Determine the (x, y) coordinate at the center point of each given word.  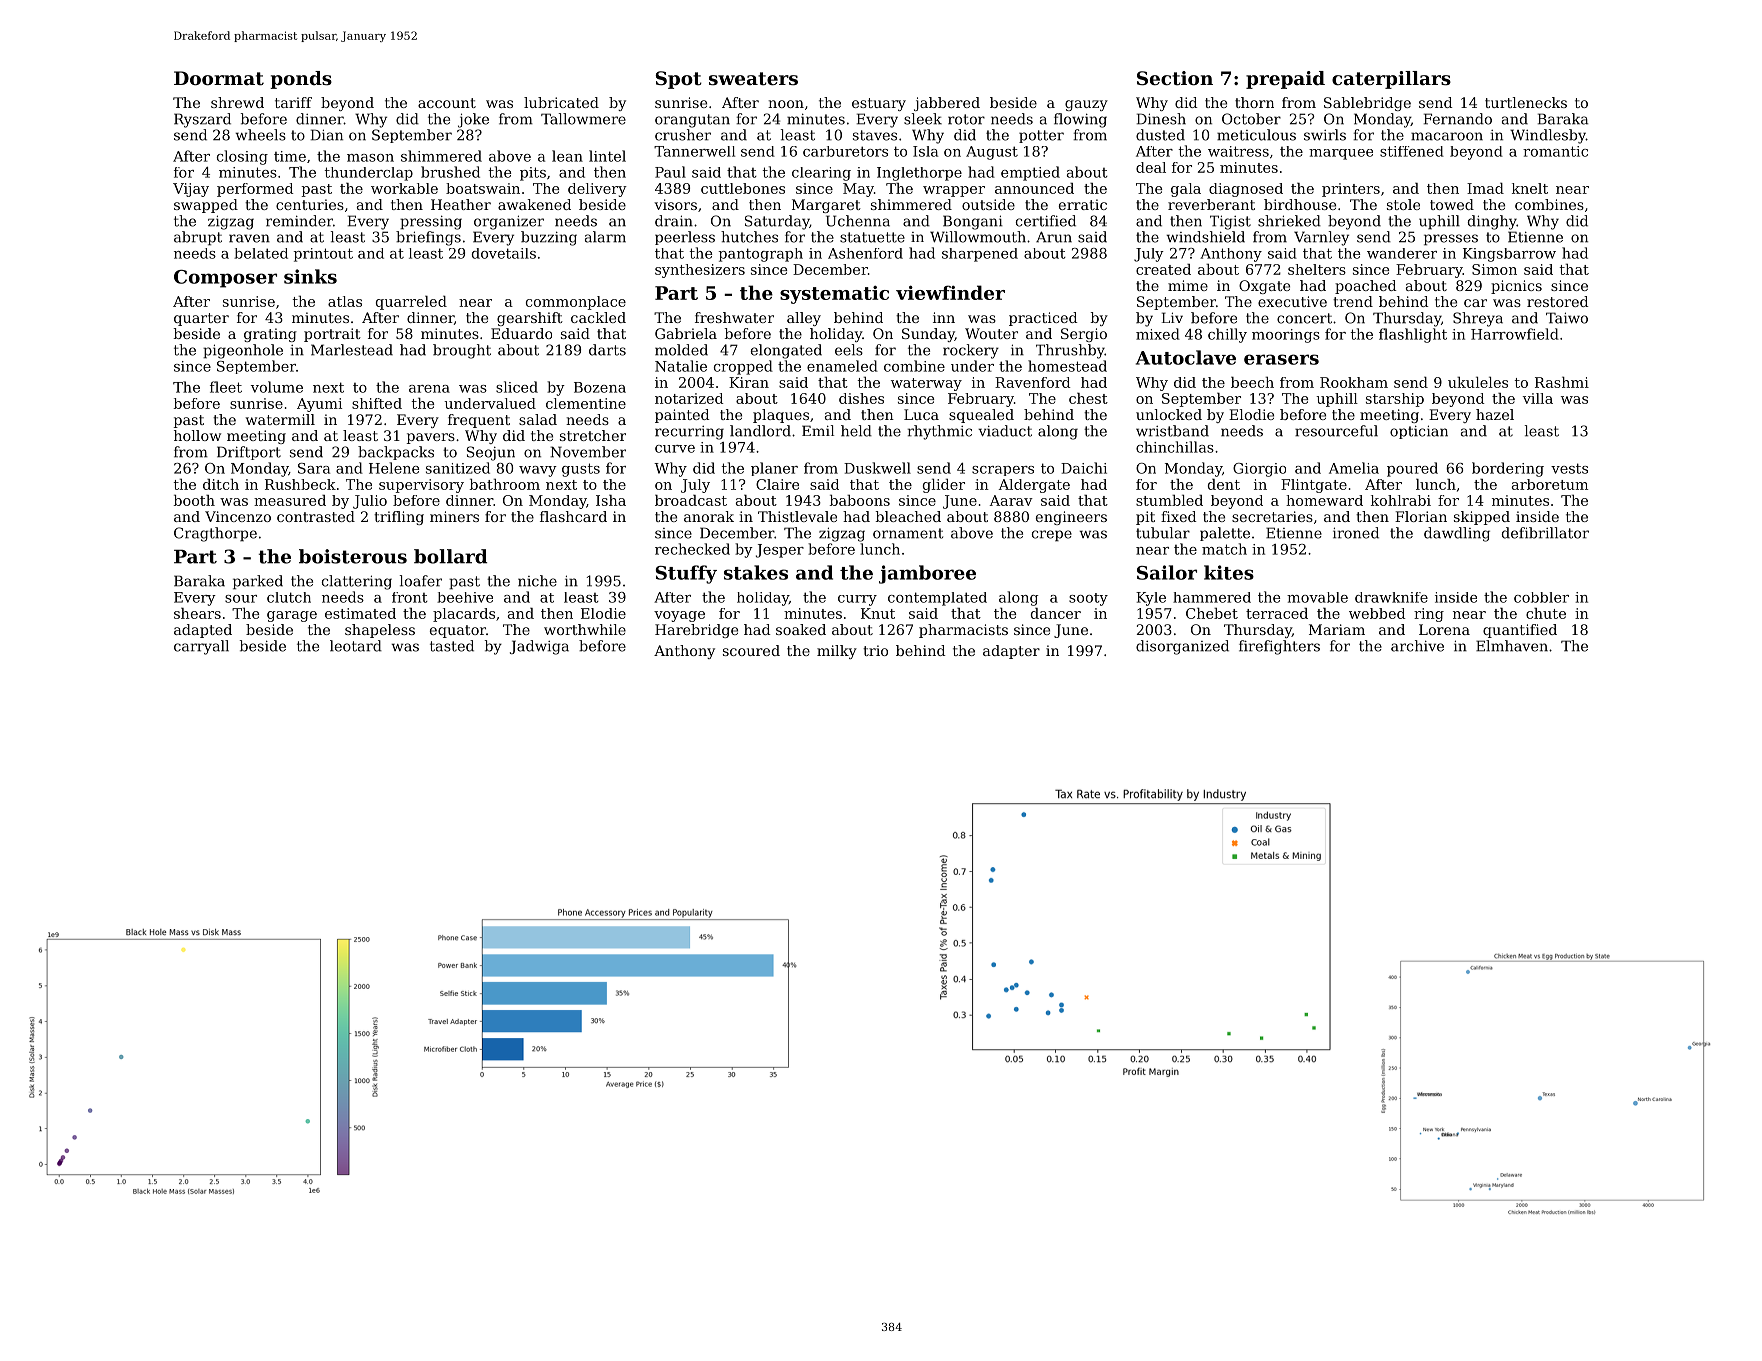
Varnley (1321, 238)
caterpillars (1391, 80)
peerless (685, 238)
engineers (1071, 518)
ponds (301, 80)
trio (875, 650)
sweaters (753, 79)
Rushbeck (300, 484)
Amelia (1354, 468)
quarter (201, 319)
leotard (356, 646)
